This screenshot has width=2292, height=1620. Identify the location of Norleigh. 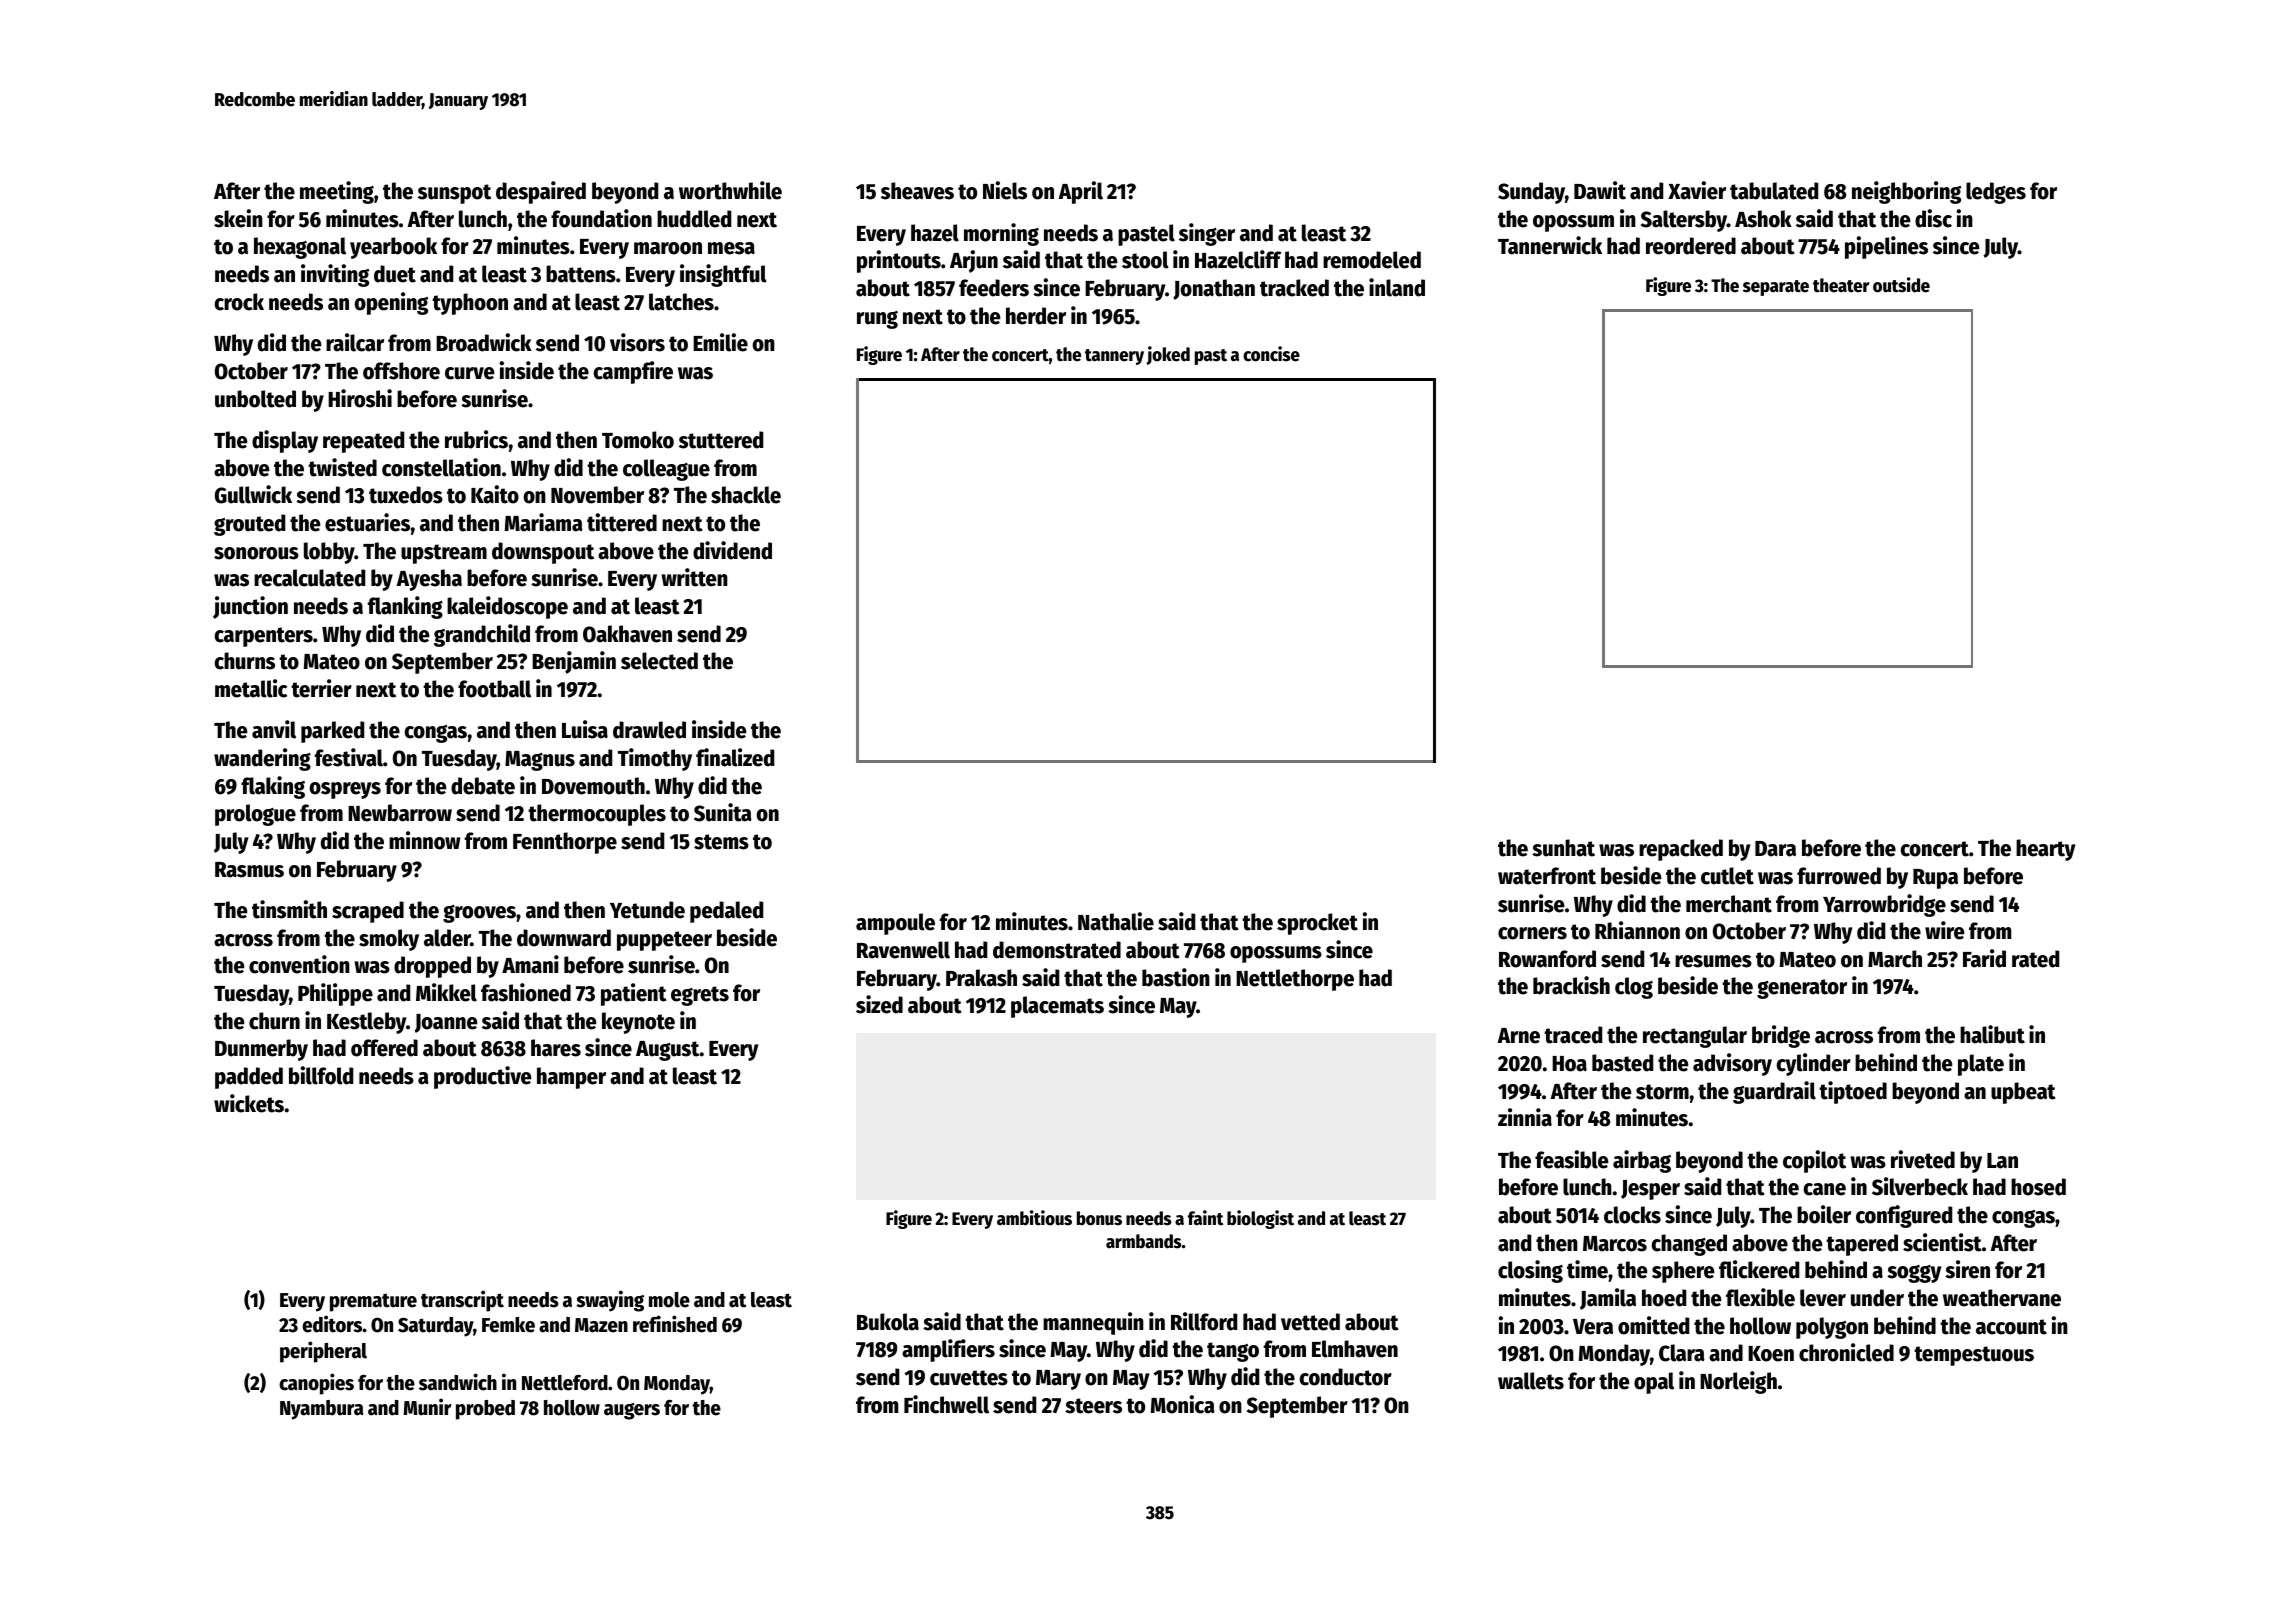
(1738, 1382).
